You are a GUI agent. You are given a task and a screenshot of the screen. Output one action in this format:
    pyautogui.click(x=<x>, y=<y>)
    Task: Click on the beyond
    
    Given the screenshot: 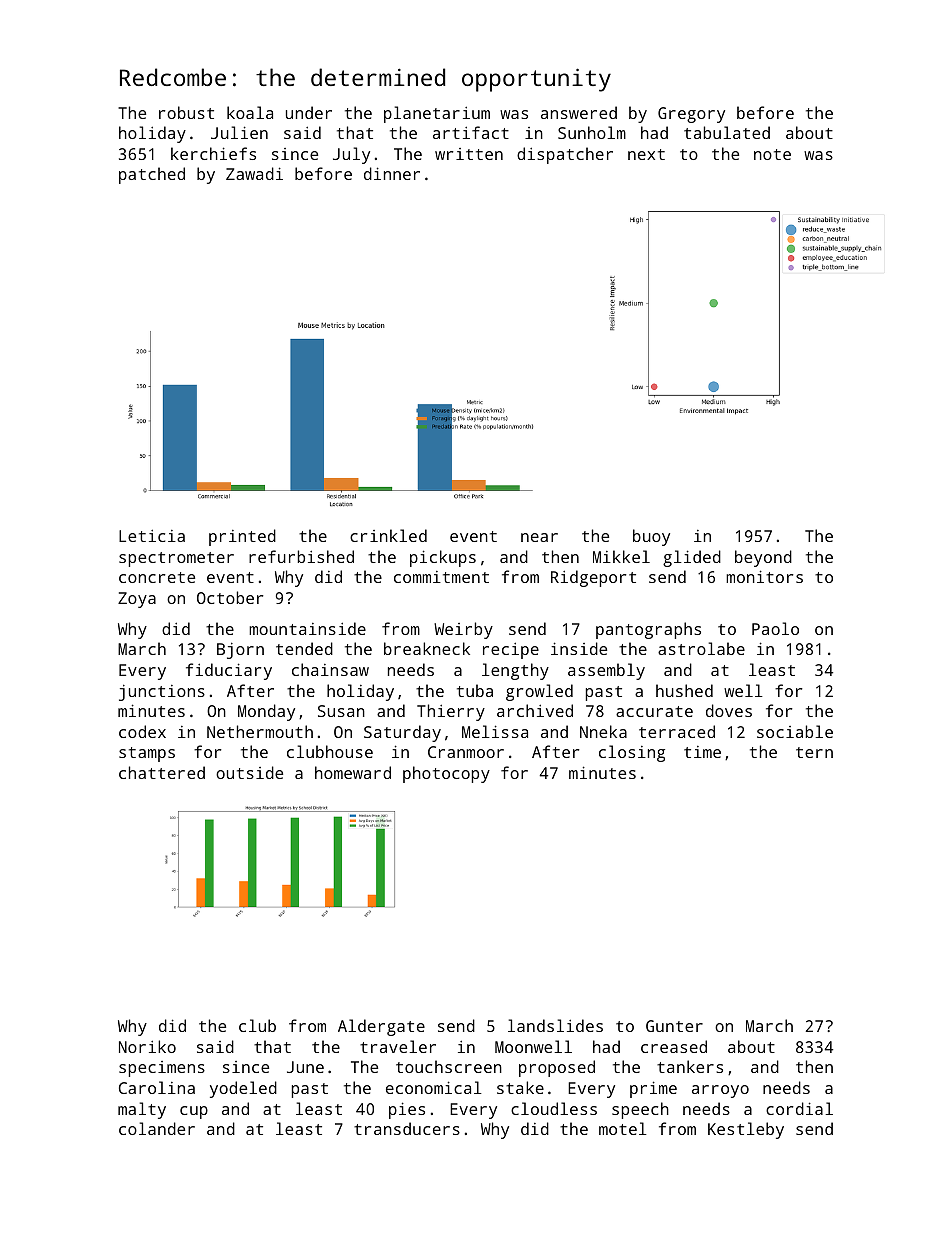 What is the action you would take?
    pyautogui.click(x=763, y=558)
